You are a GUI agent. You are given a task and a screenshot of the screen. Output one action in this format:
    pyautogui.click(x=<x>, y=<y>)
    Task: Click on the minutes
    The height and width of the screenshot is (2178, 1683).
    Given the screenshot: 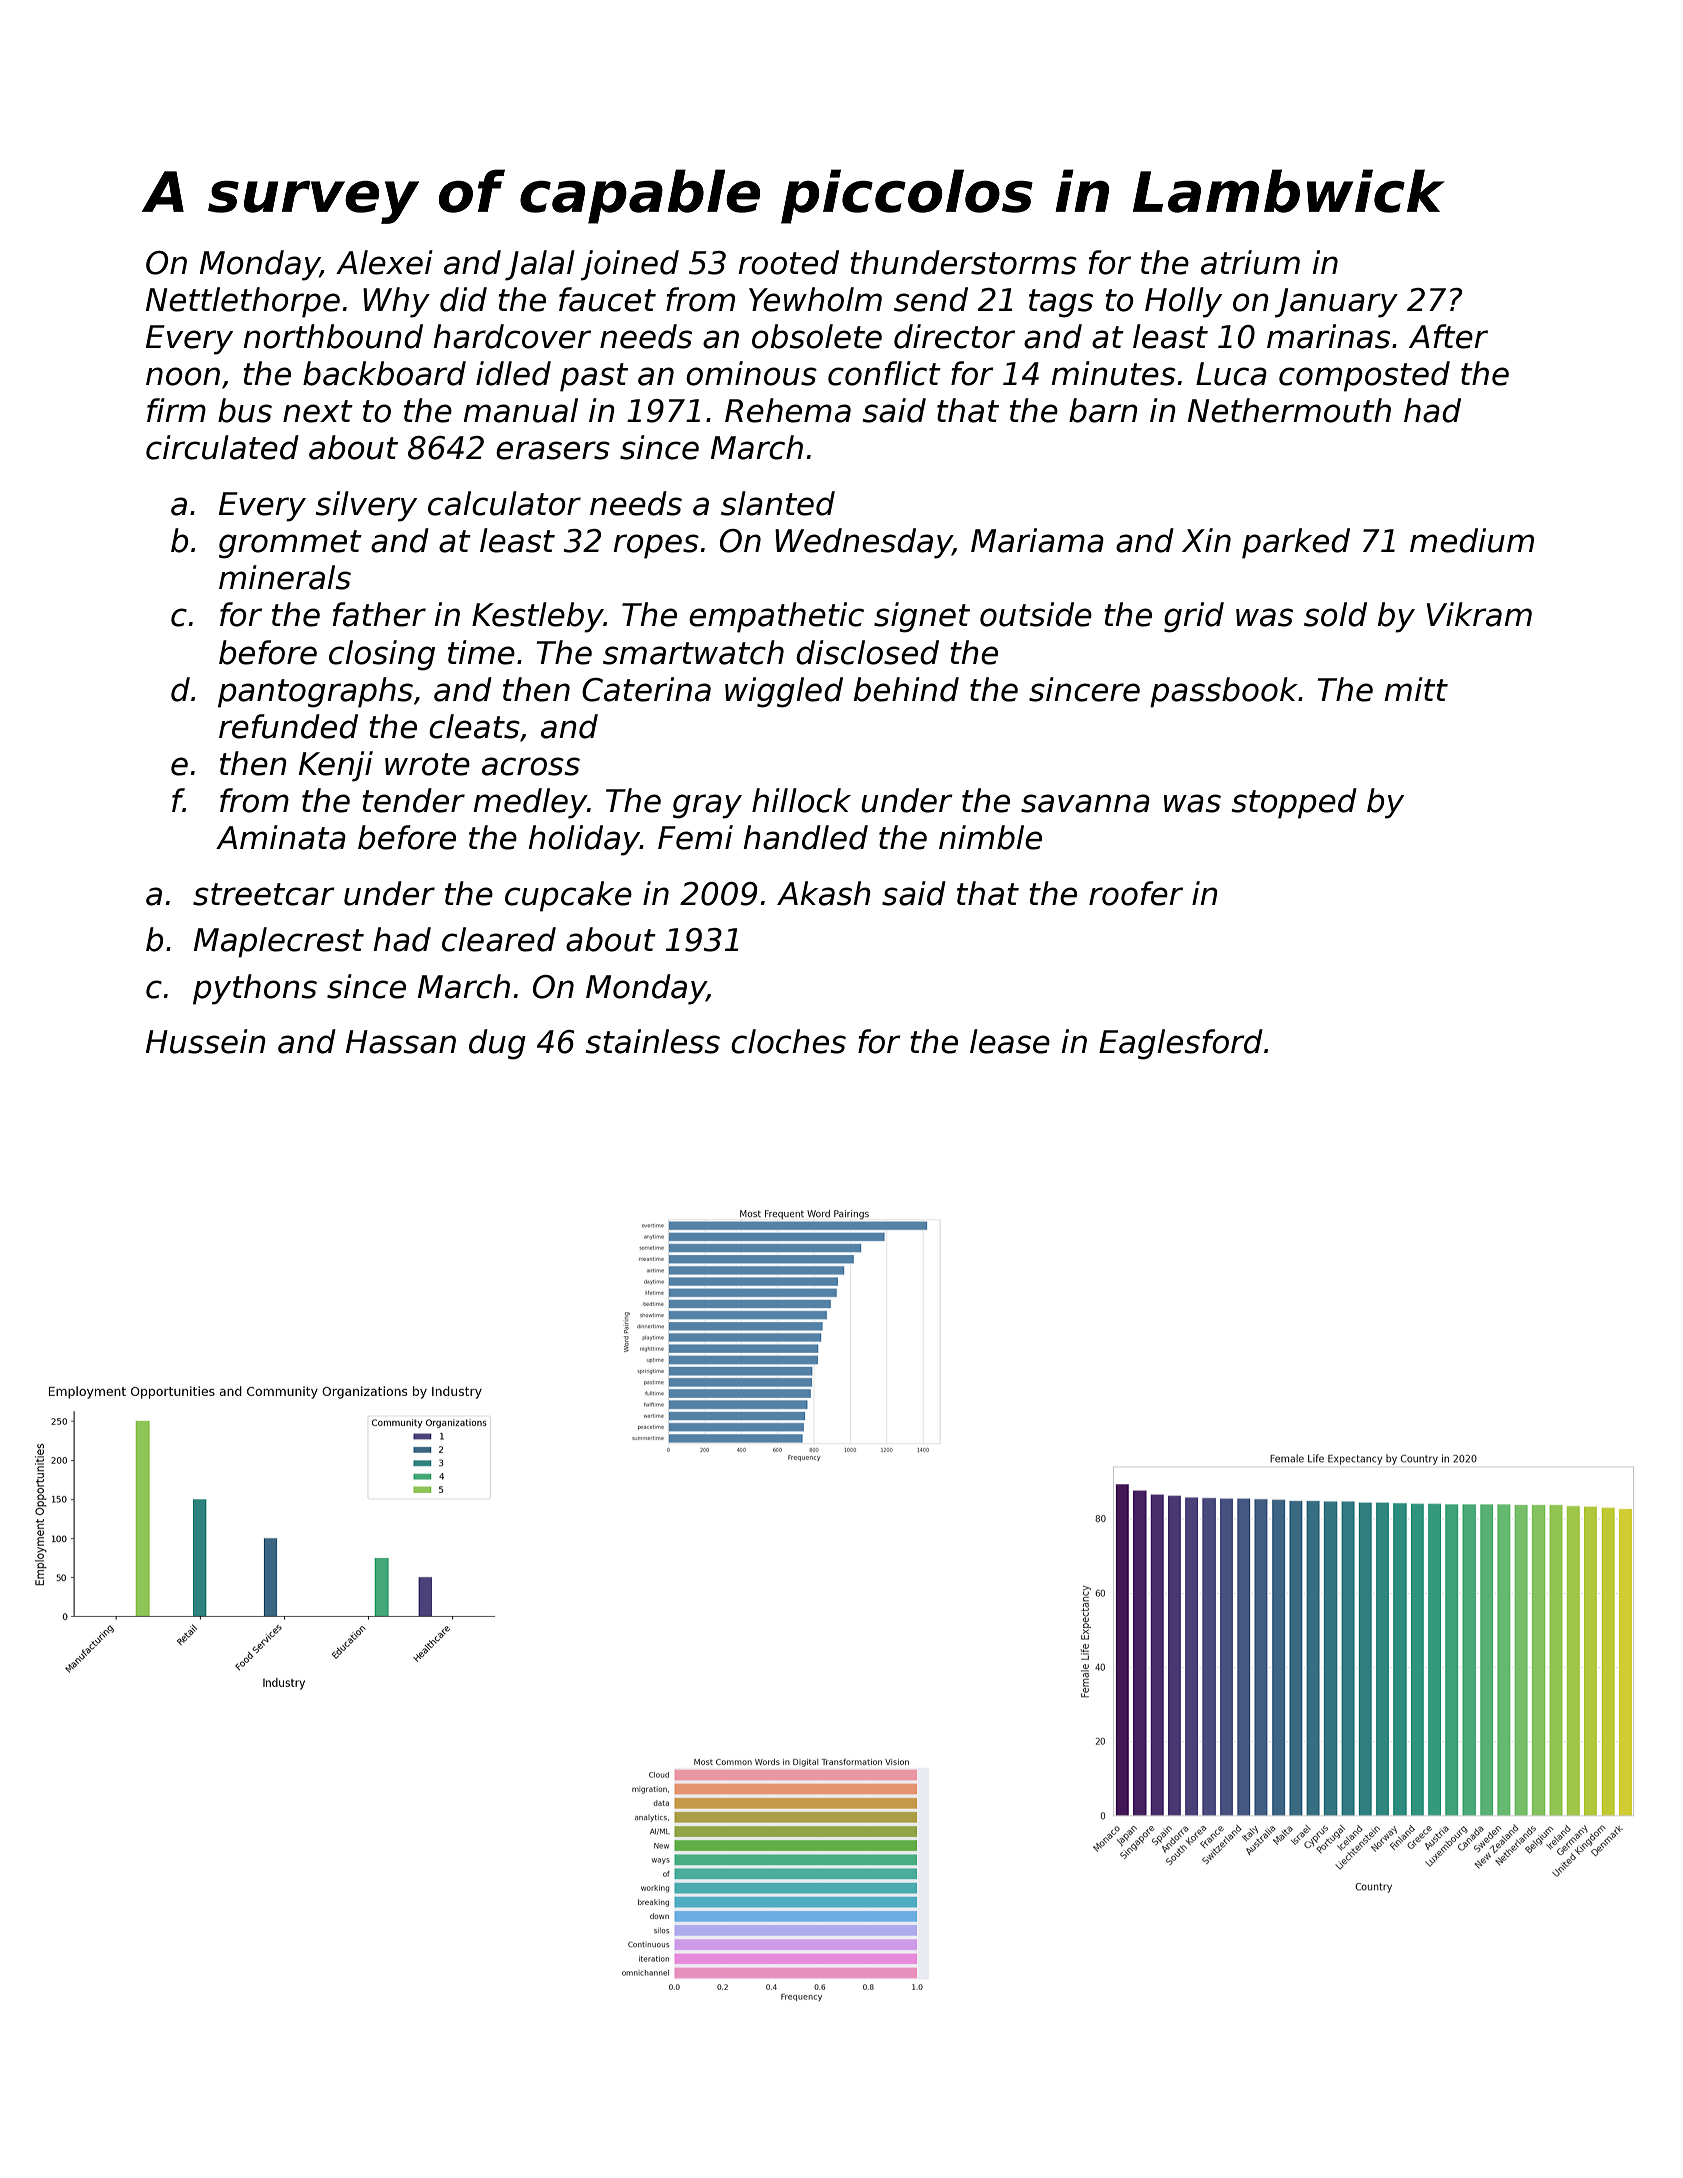 What is the action you would take?
    pyautogui.click(x=1114, y=373)
